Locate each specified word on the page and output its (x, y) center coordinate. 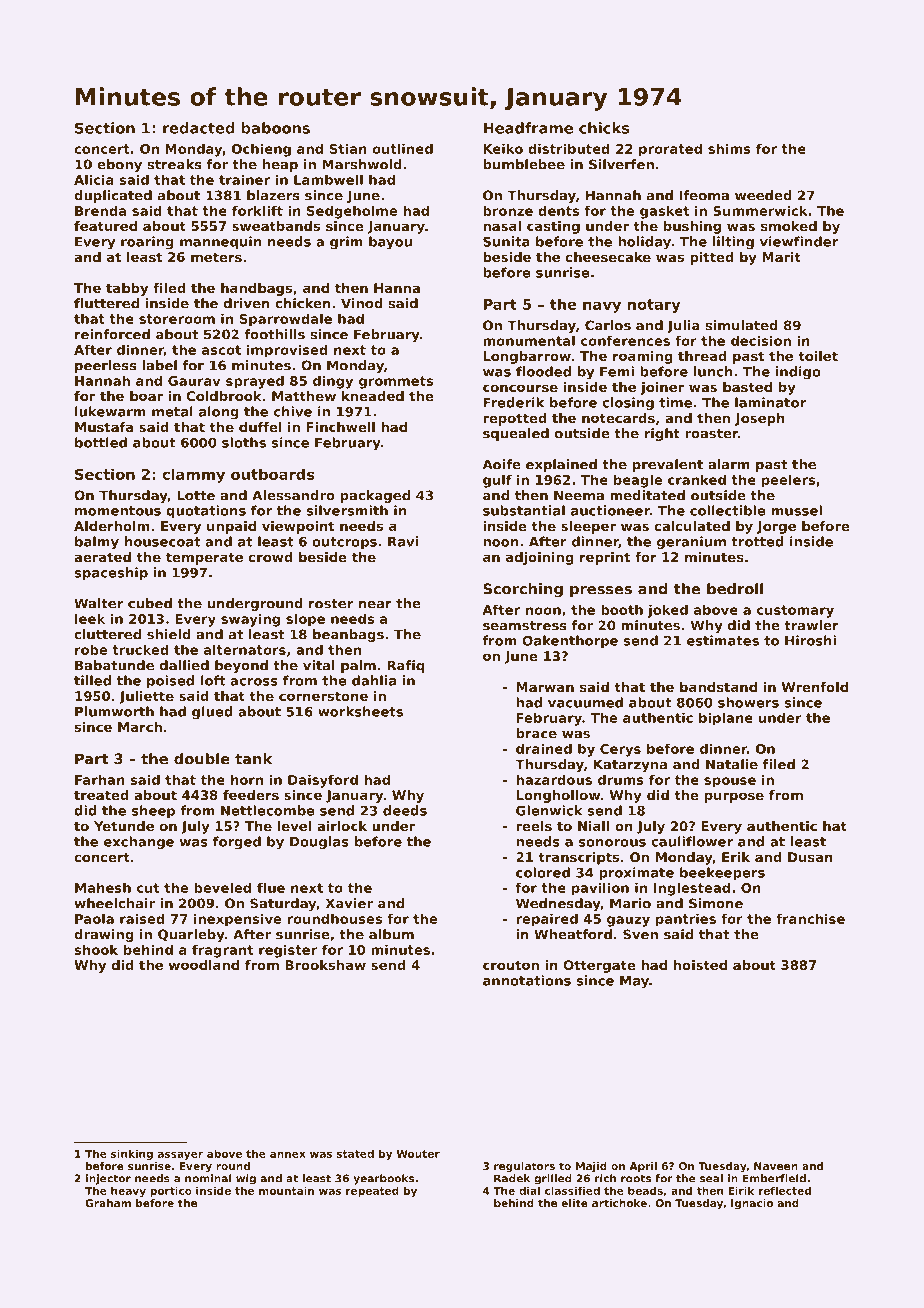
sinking (132, 1154)
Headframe (528, 128)
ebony (119, 165)
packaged (375, 496)
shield (169, 634)
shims (729, 148)
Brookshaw (325, 965)
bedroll (735, 589)
